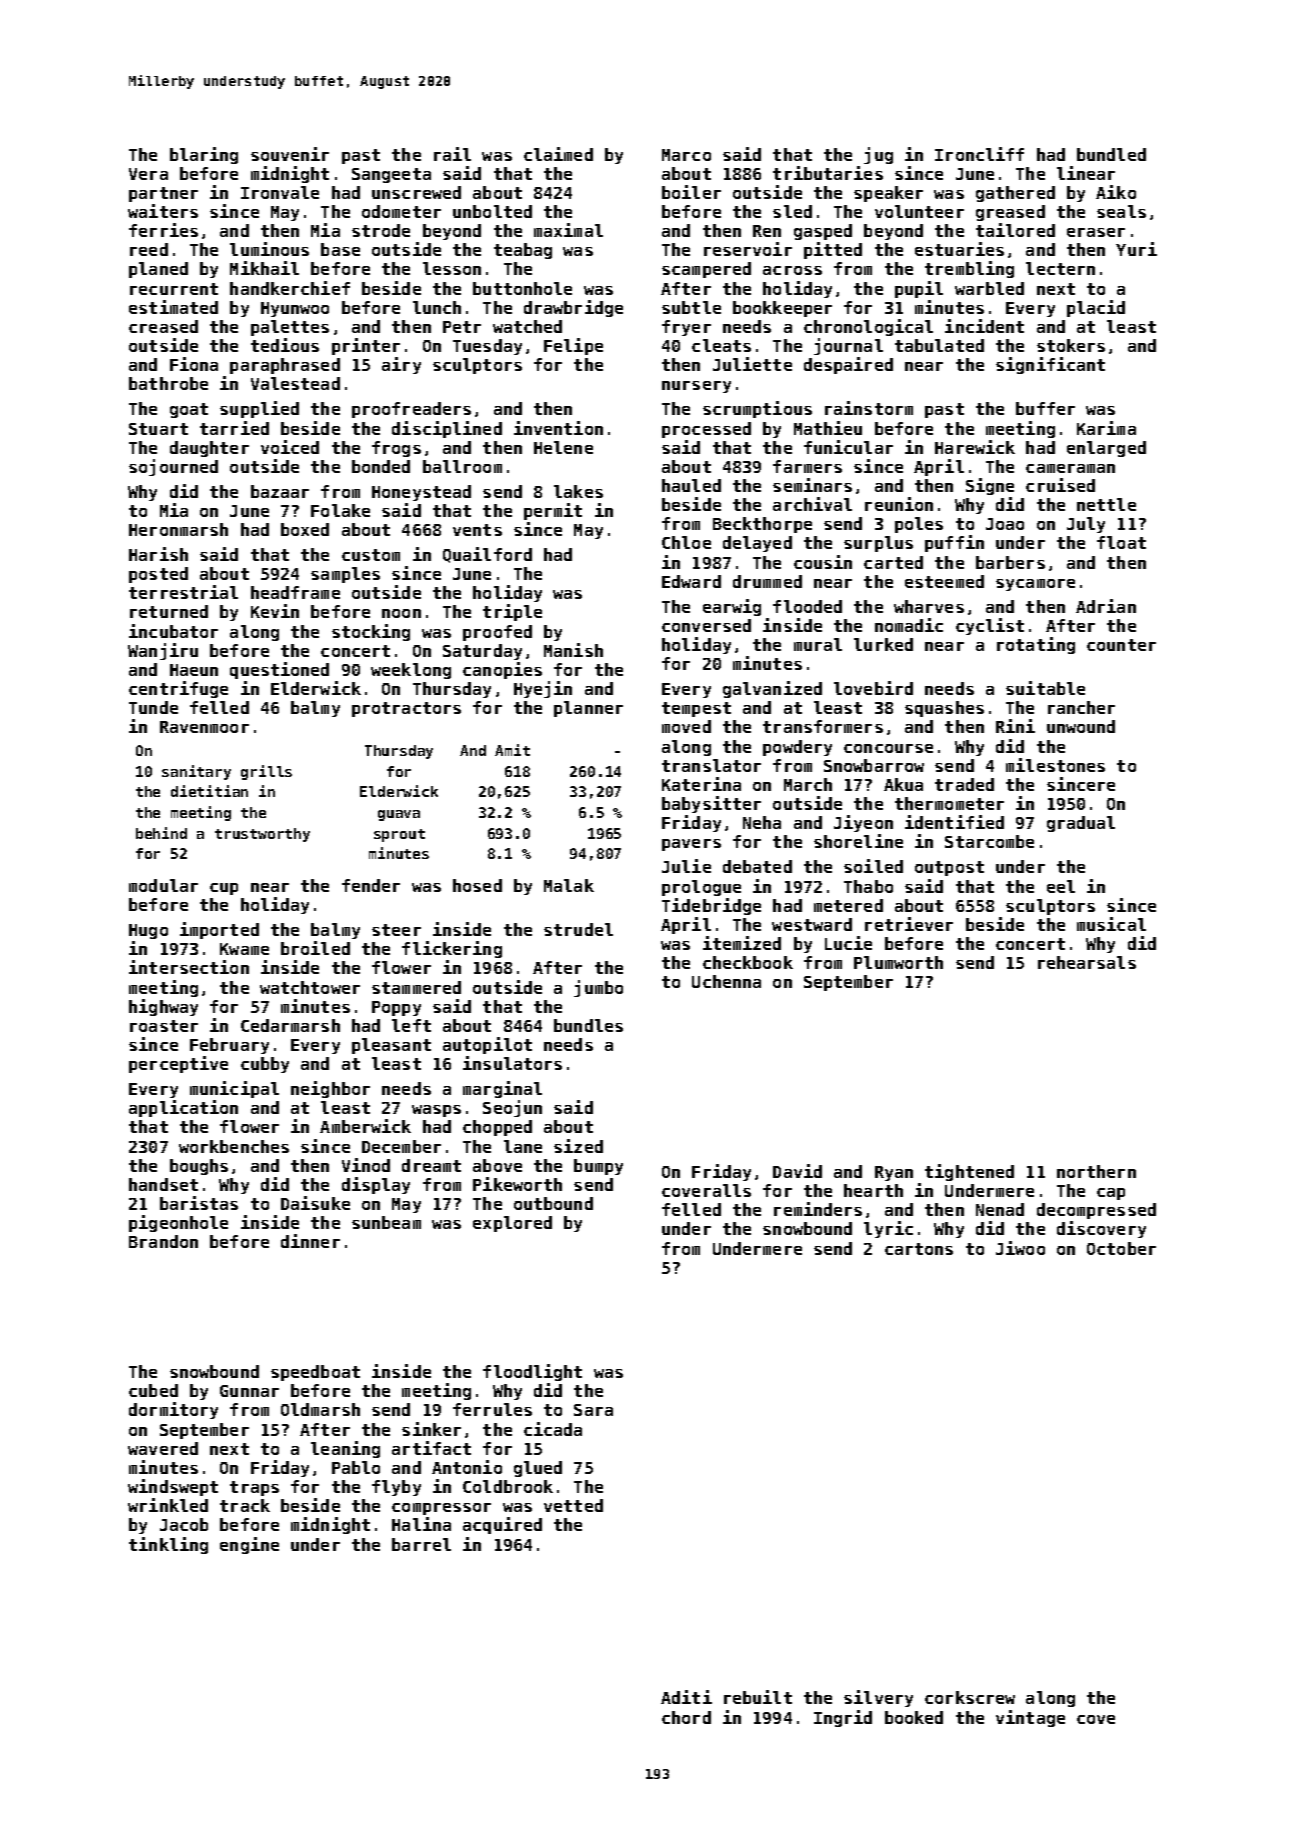  I want to click on rehearsals, so click(1087, 962).
